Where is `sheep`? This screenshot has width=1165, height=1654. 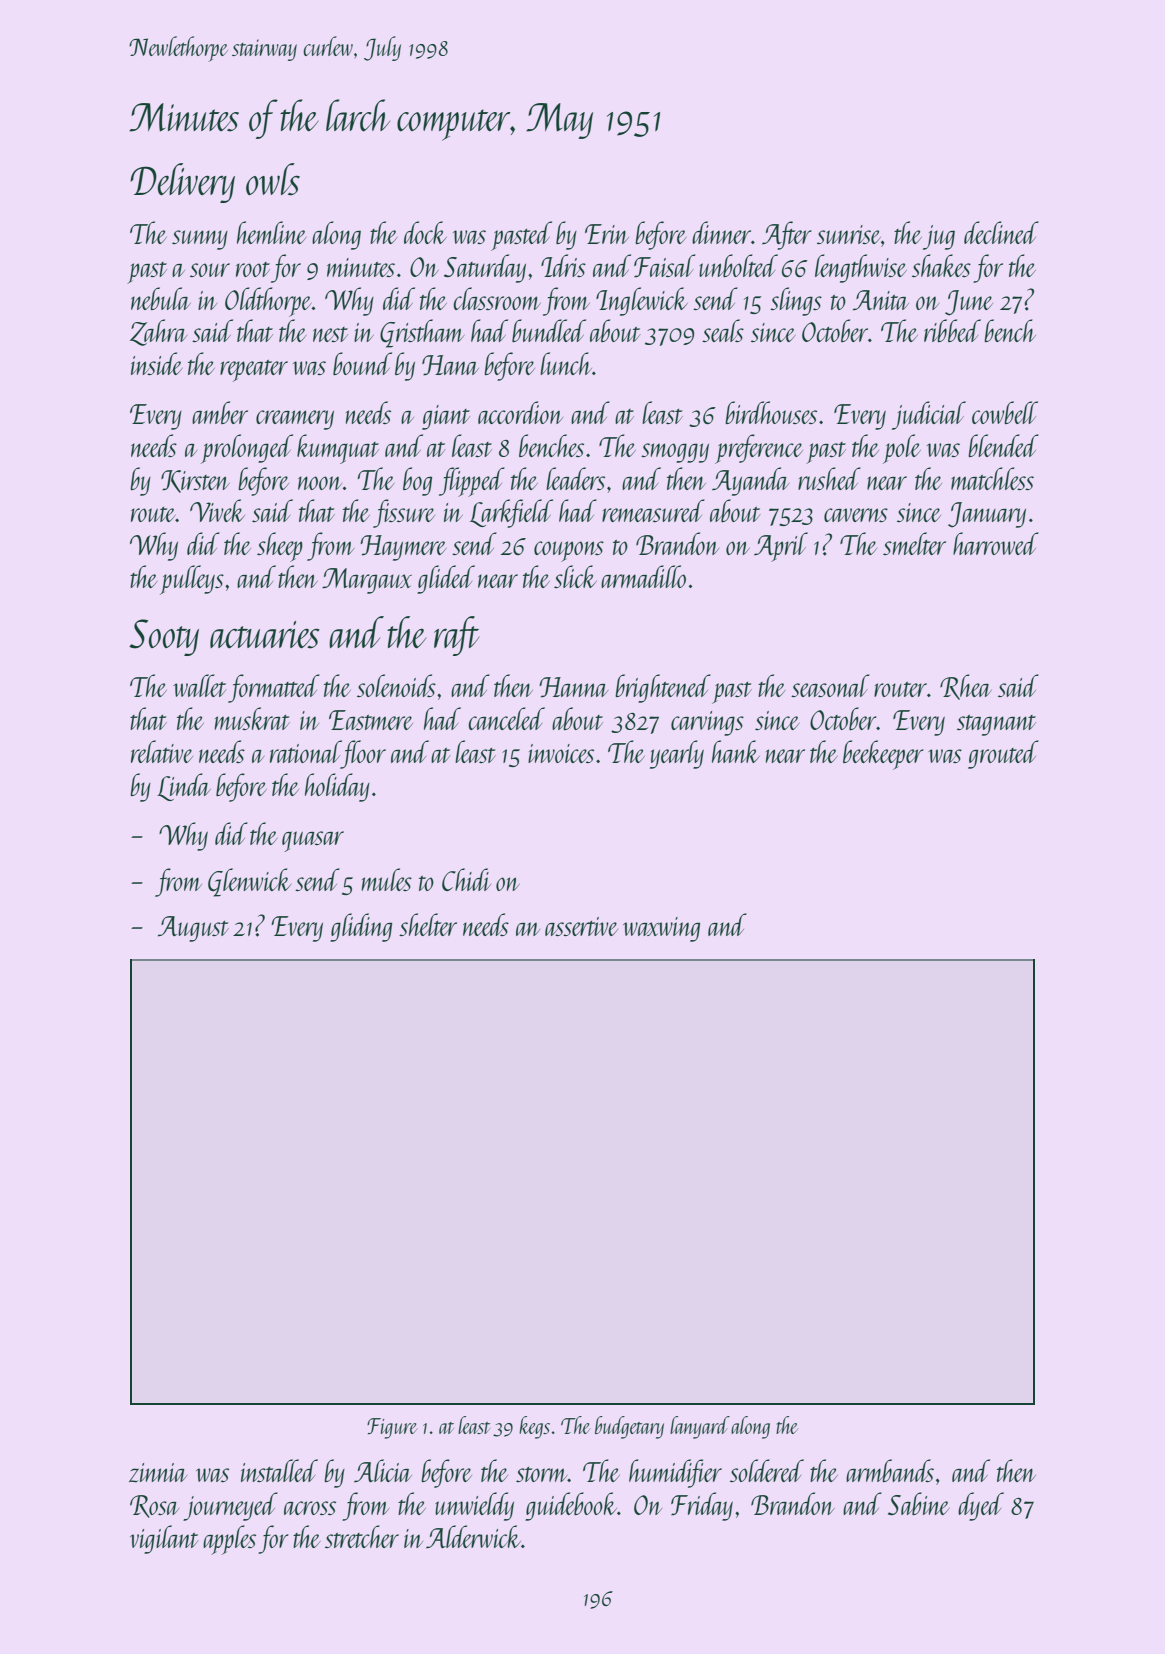 sheep is located at coordinates (280, 547).
